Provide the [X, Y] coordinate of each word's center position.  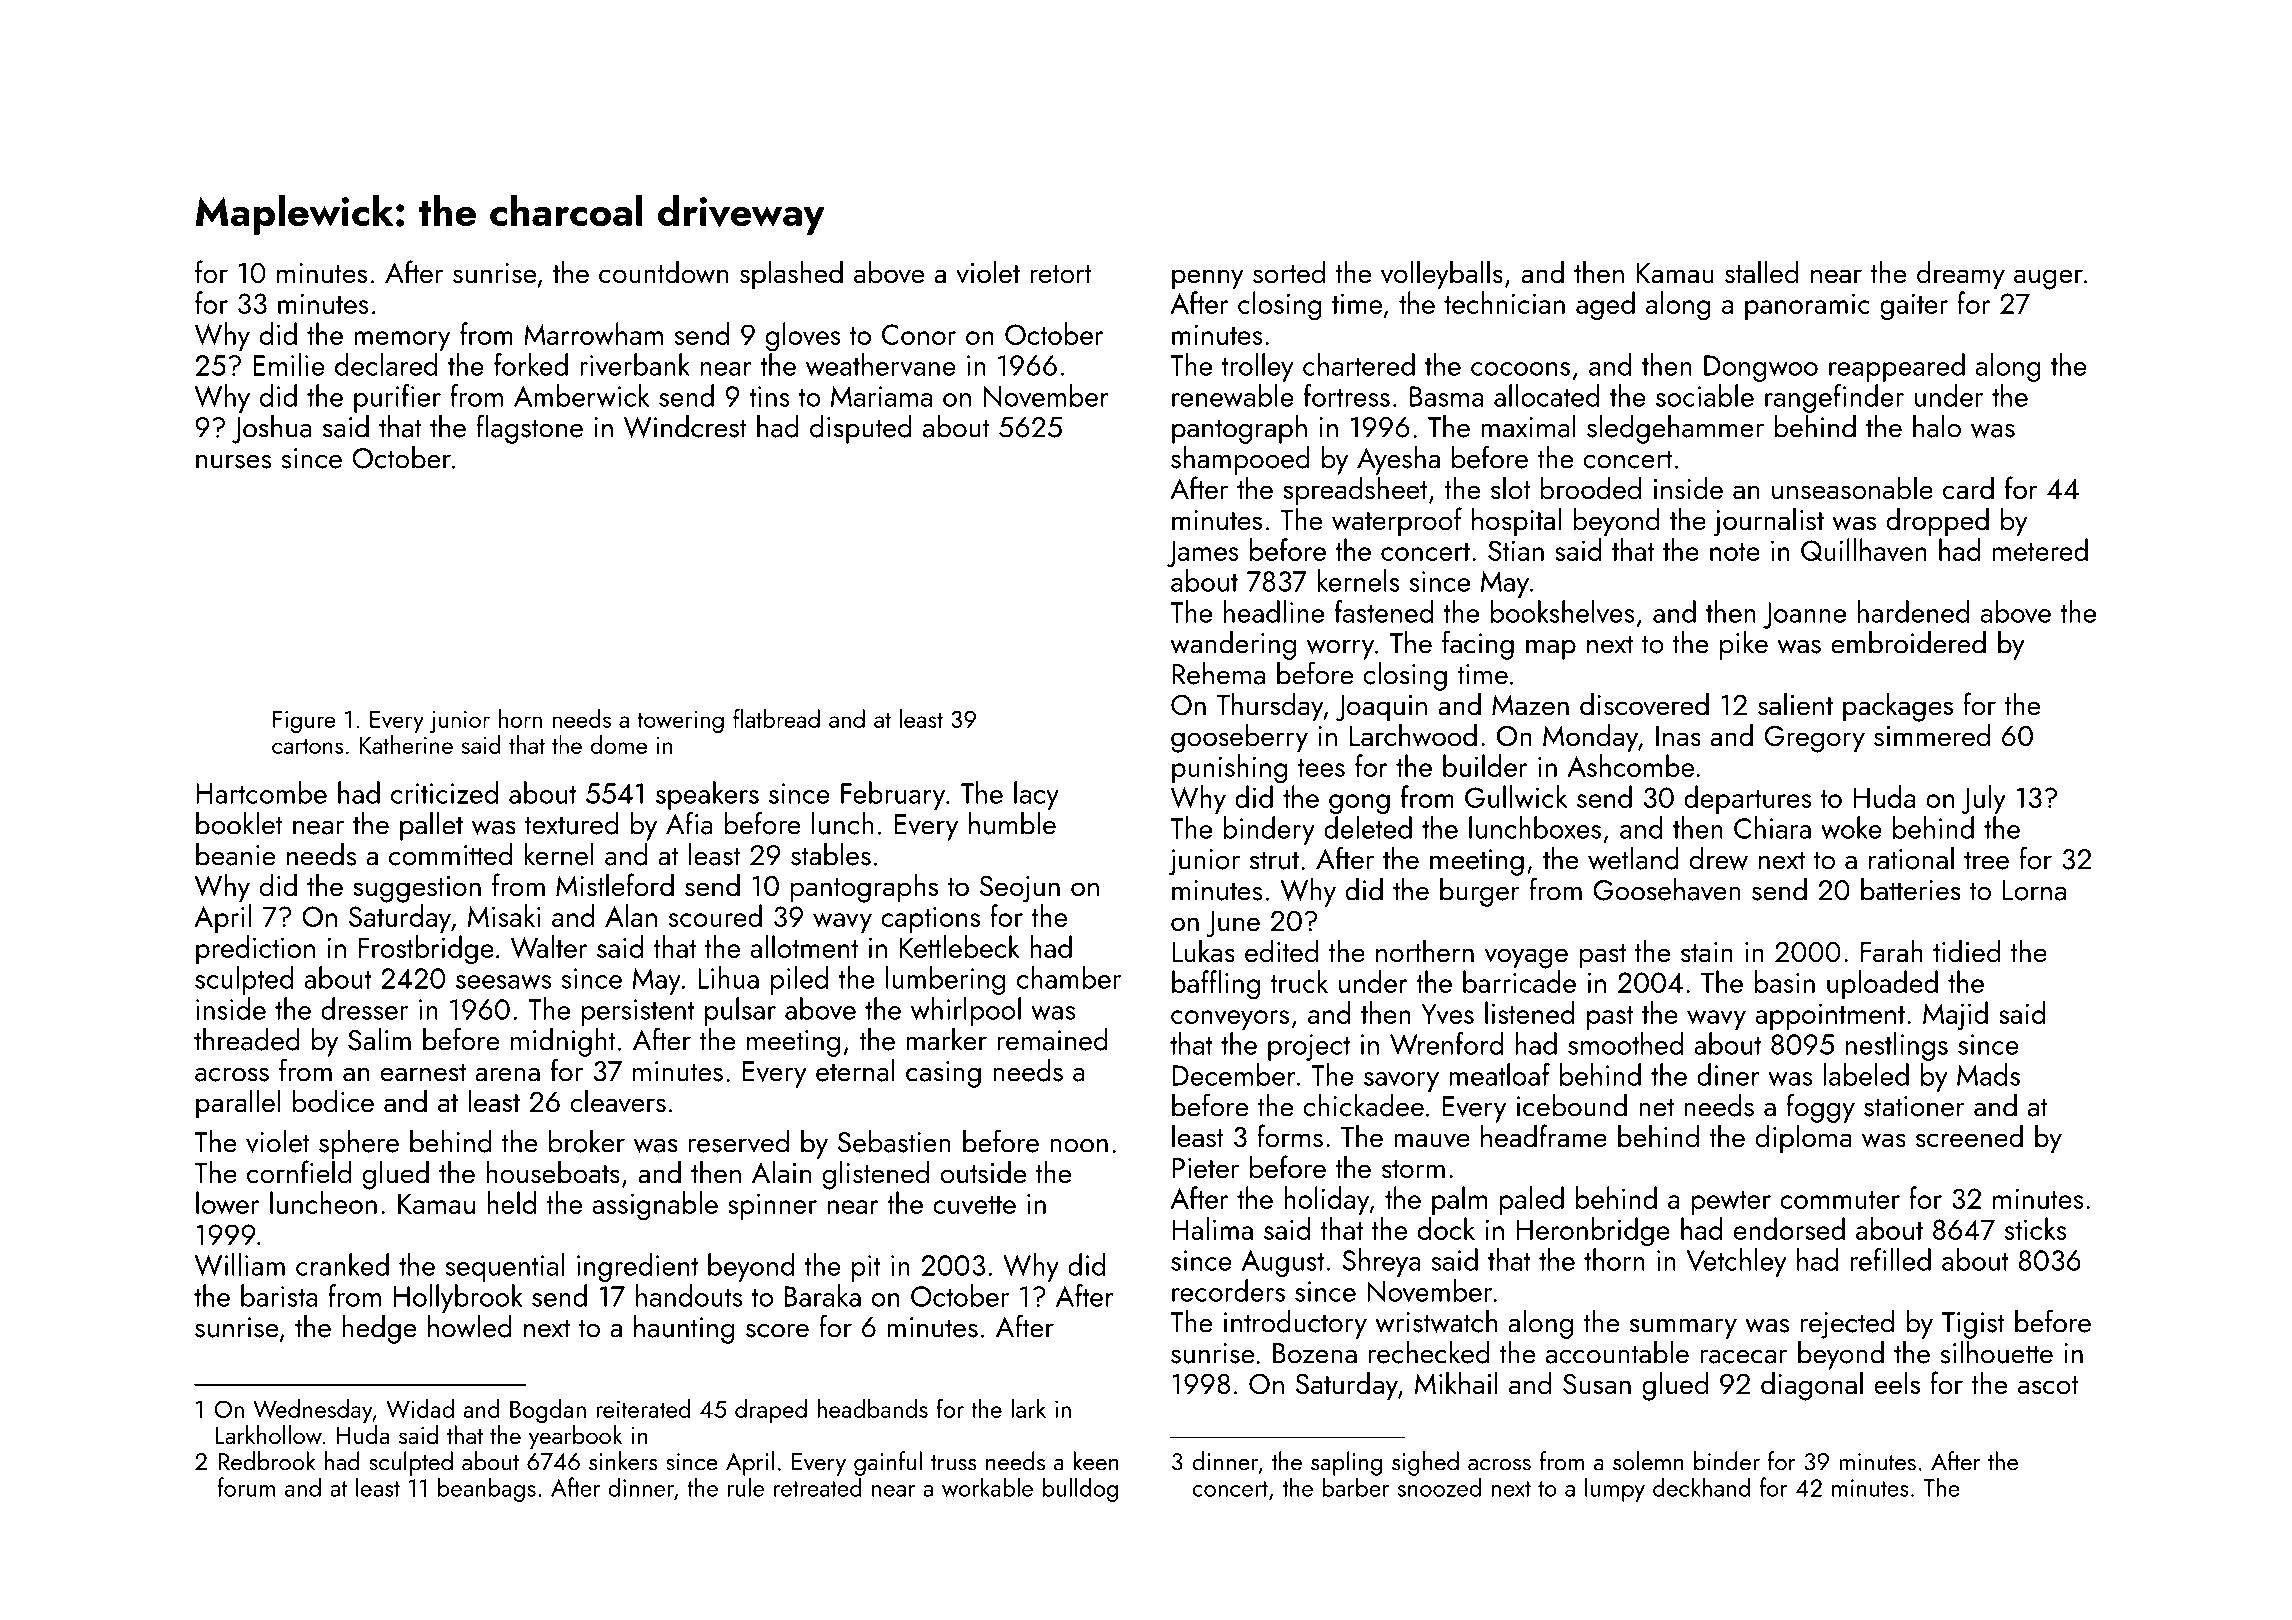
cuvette [974, 1205]
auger [2048, 279]
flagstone [529, 429]
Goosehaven [1667, 889]
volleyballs [1442, 275]
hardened [1914, 611]
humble [1012, 823]
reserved [739, 1141]
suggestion [417, 889]
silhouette [1996, 1352]
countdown [663, 272]
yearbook [576, 1437]
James [1203, 553]
